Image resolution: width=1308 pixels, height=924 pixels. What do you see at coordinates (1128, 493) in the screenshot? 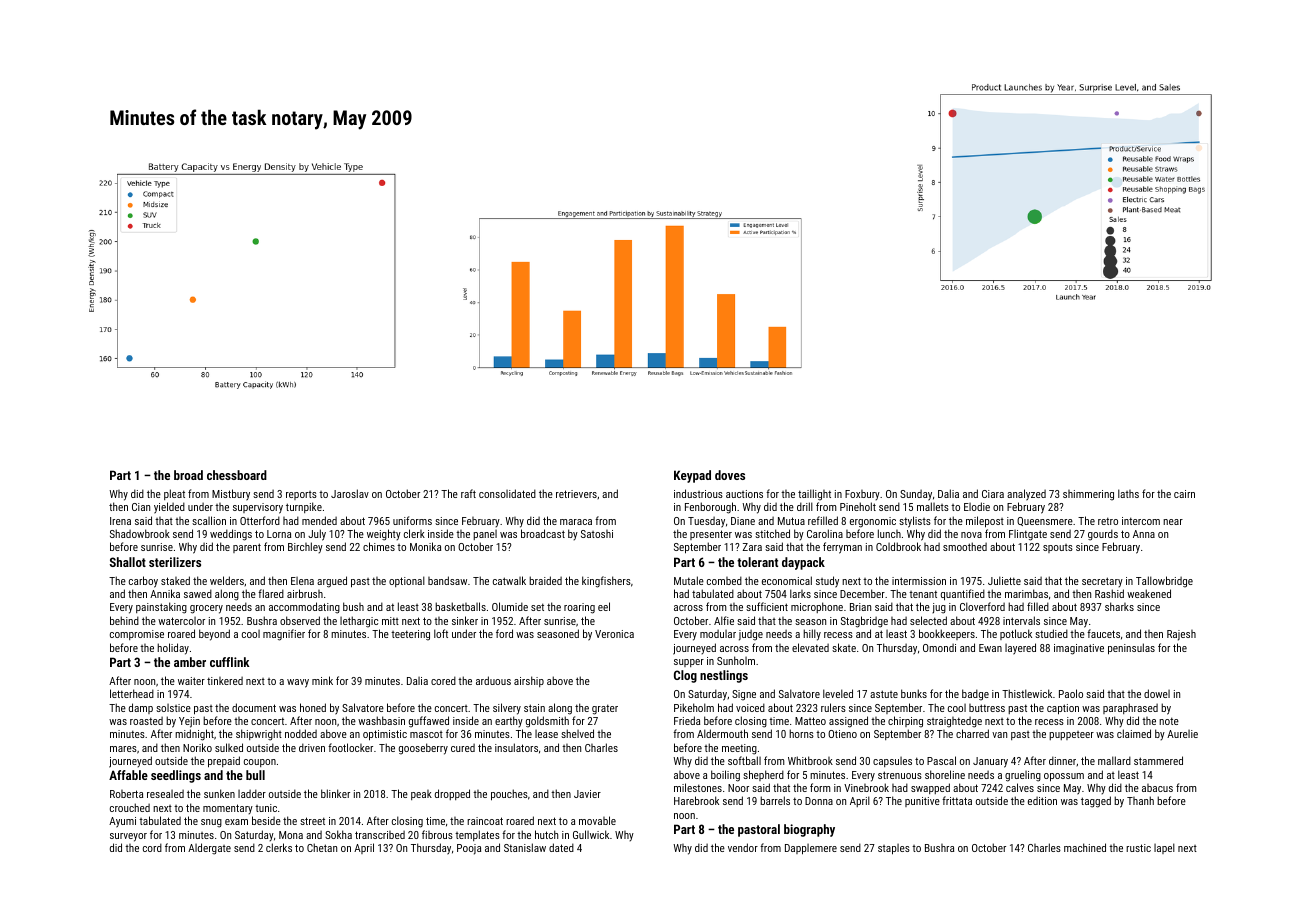
I see `laths` at bounding box center [1128, 493].
